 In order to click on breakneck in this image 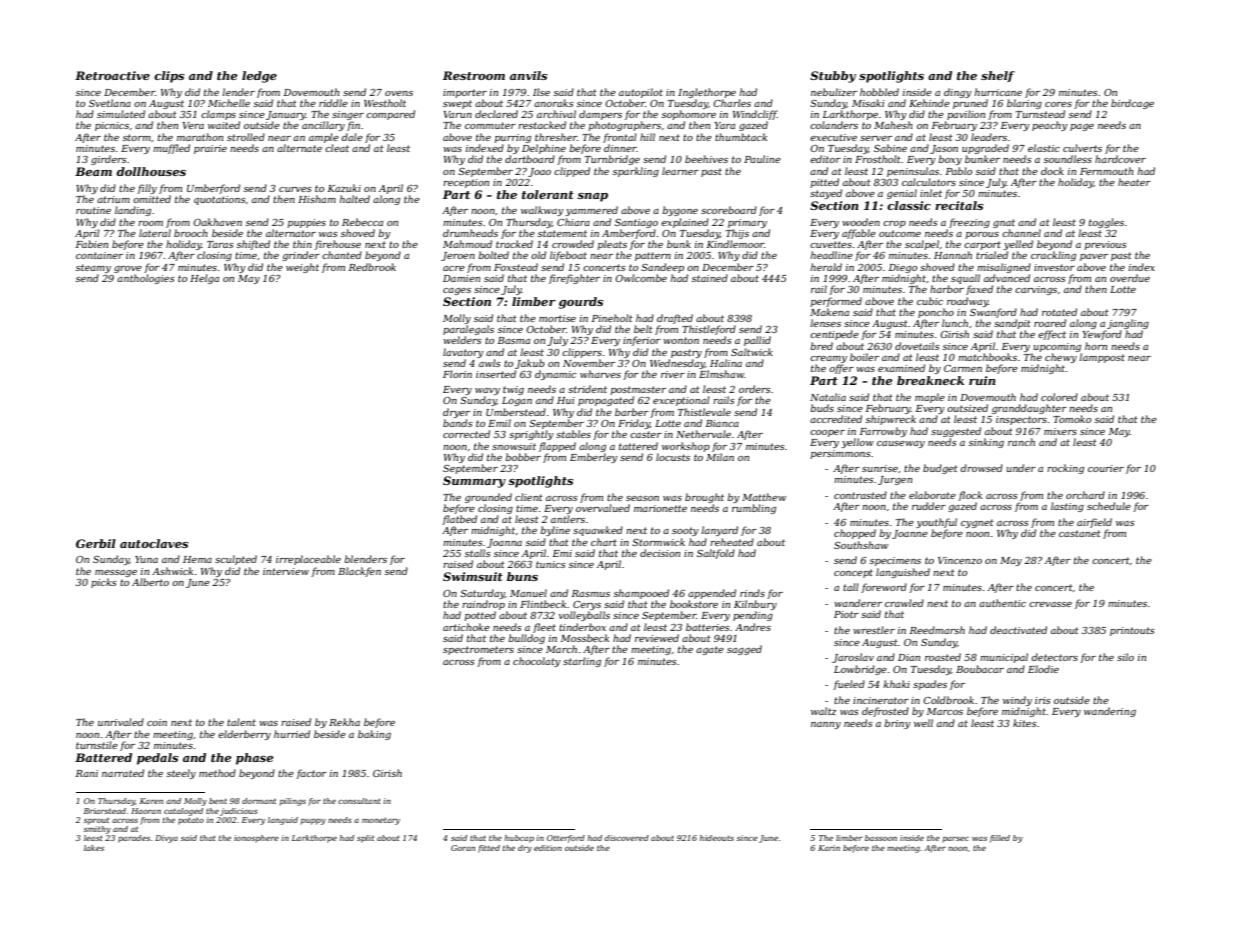, I will do `click(930, 380)`.
